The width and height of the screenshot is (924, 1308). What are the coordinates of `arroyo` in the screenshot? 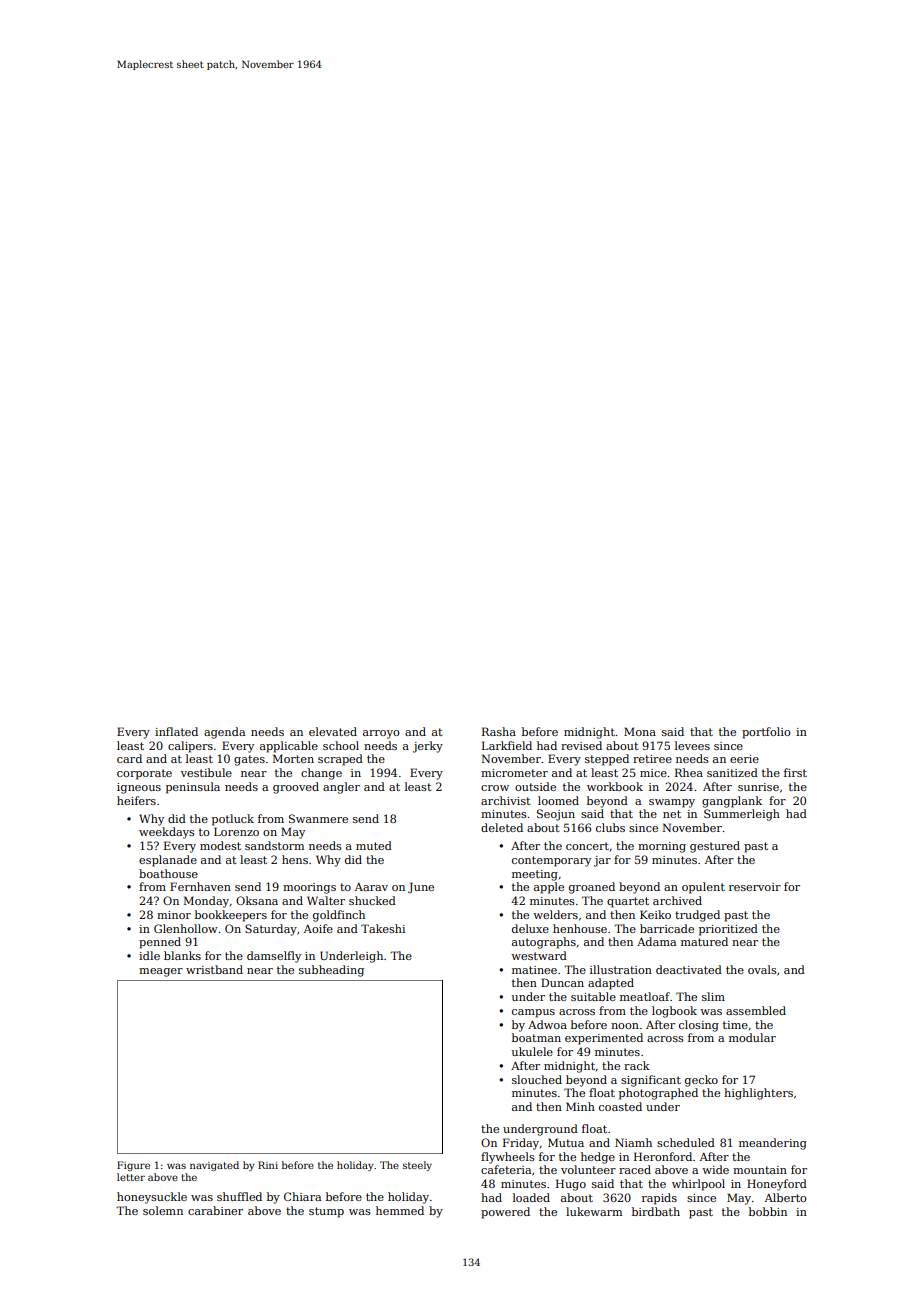 It's located at (381, 734).
